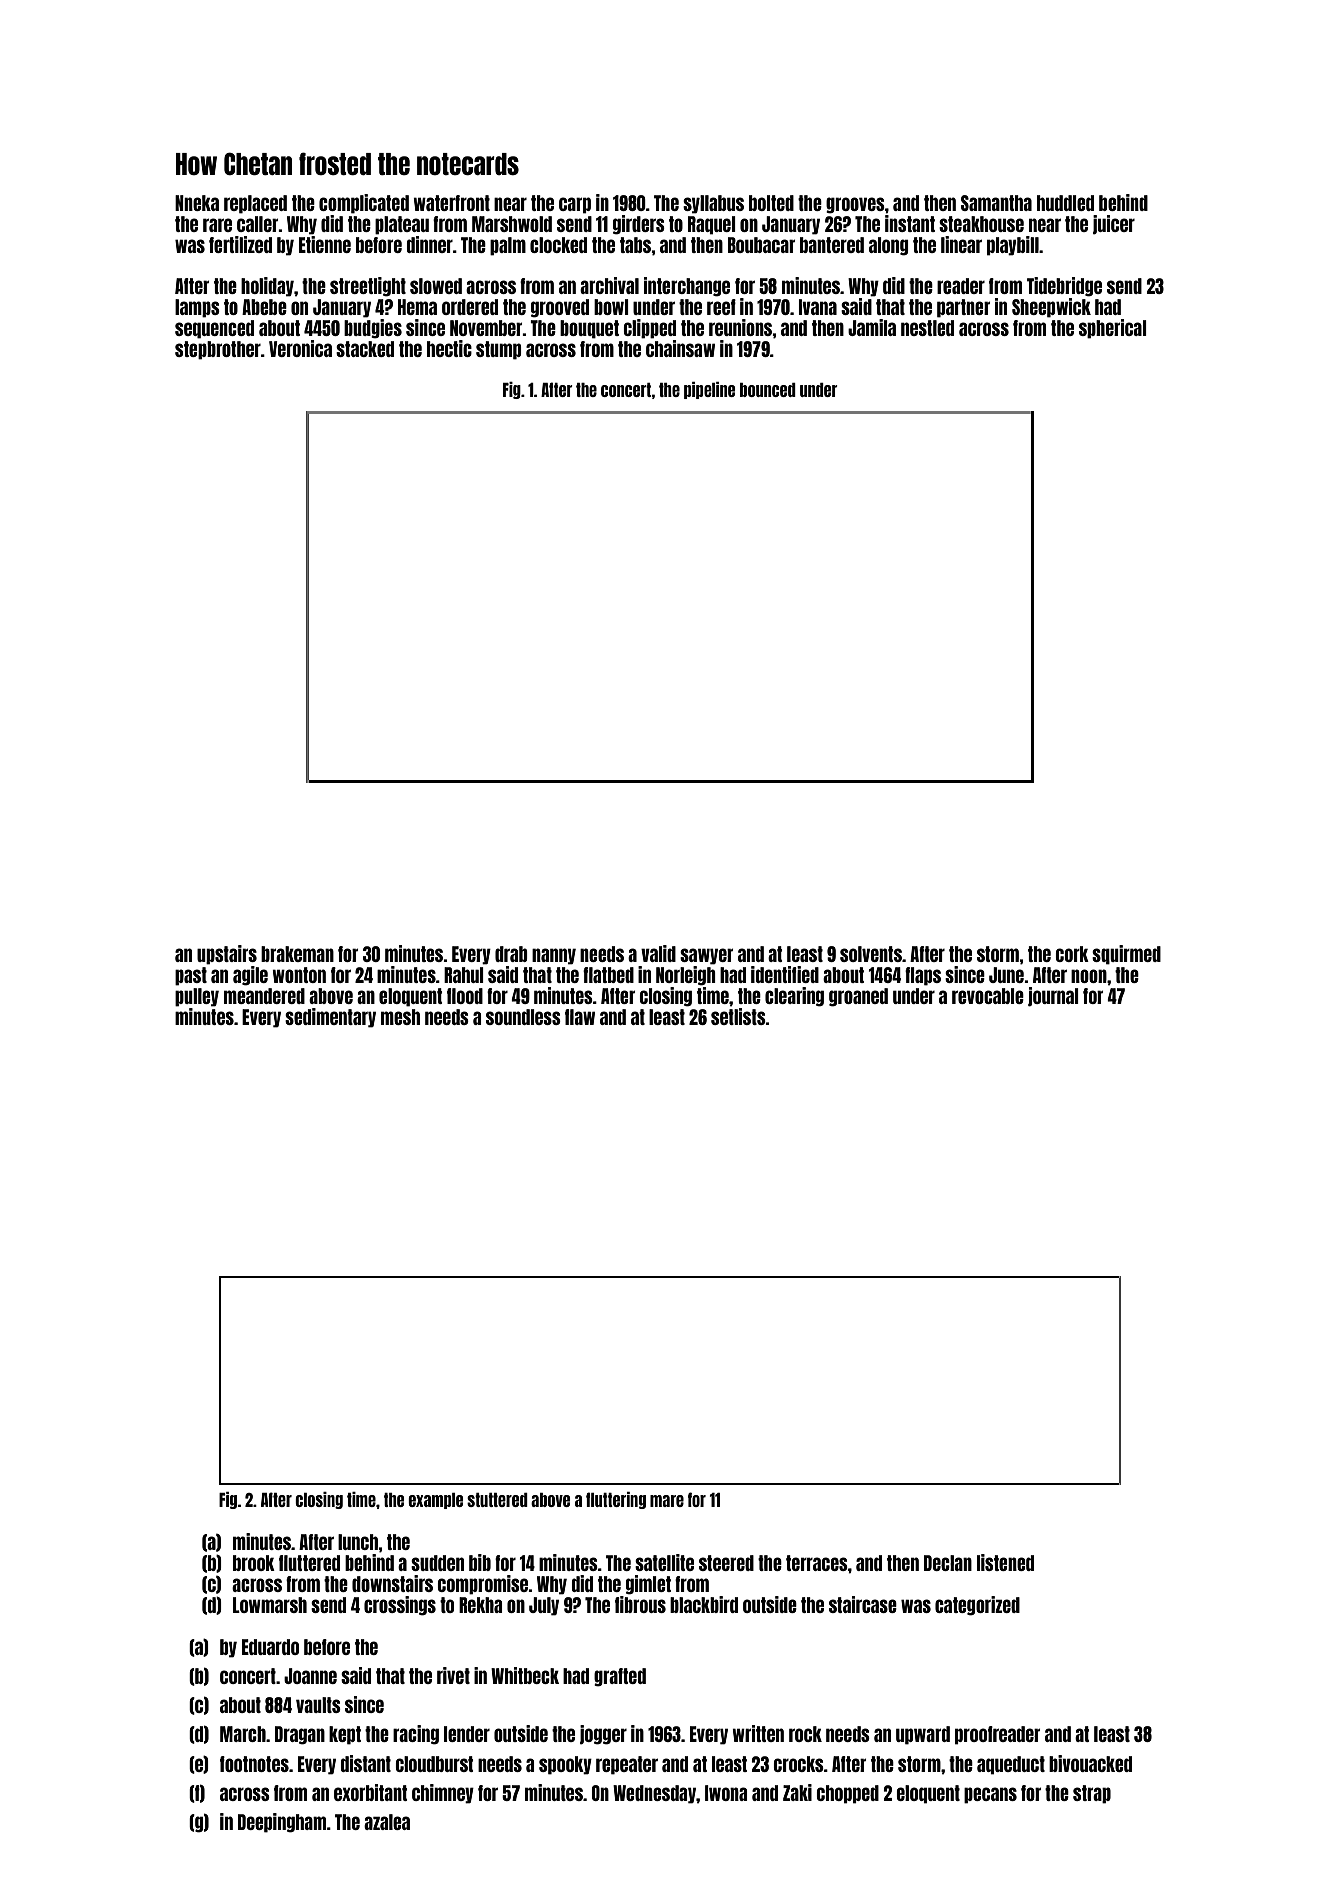 This screenshot has height=1895, width=1340. Describe the element at coordinates (497, 1500) in the screenshot. I see `stuttered` at that location.
